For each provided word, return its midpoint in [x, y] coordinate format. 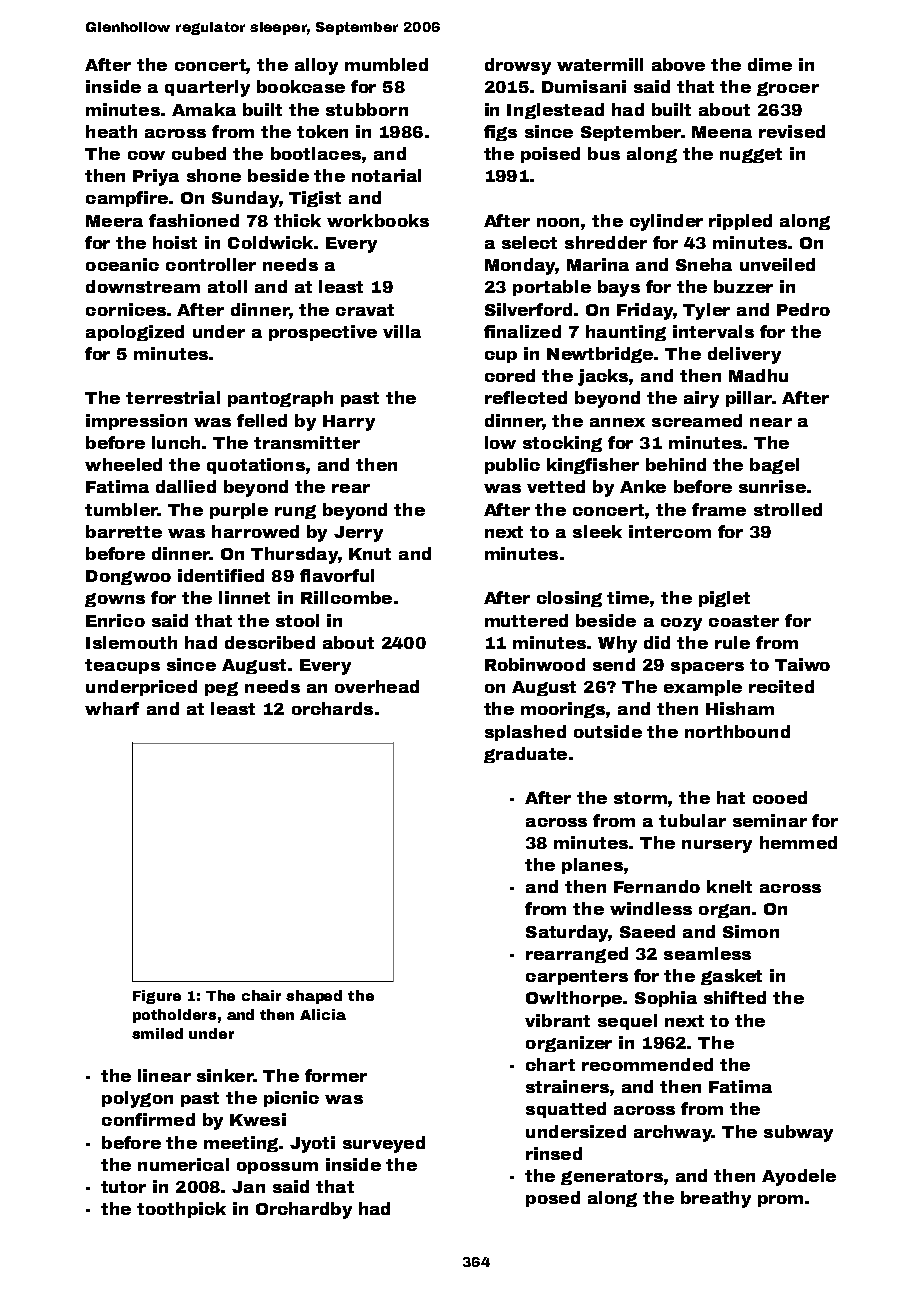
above [678, 64]
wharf [112, 708]
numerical [183, 1164]
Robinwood [535, 664]
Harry [349, 423]
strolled [788, 509]
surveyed [384, 1144]
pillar [749, 399]
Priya [156, 177]
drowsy [518, 66]
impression [136, 422]
